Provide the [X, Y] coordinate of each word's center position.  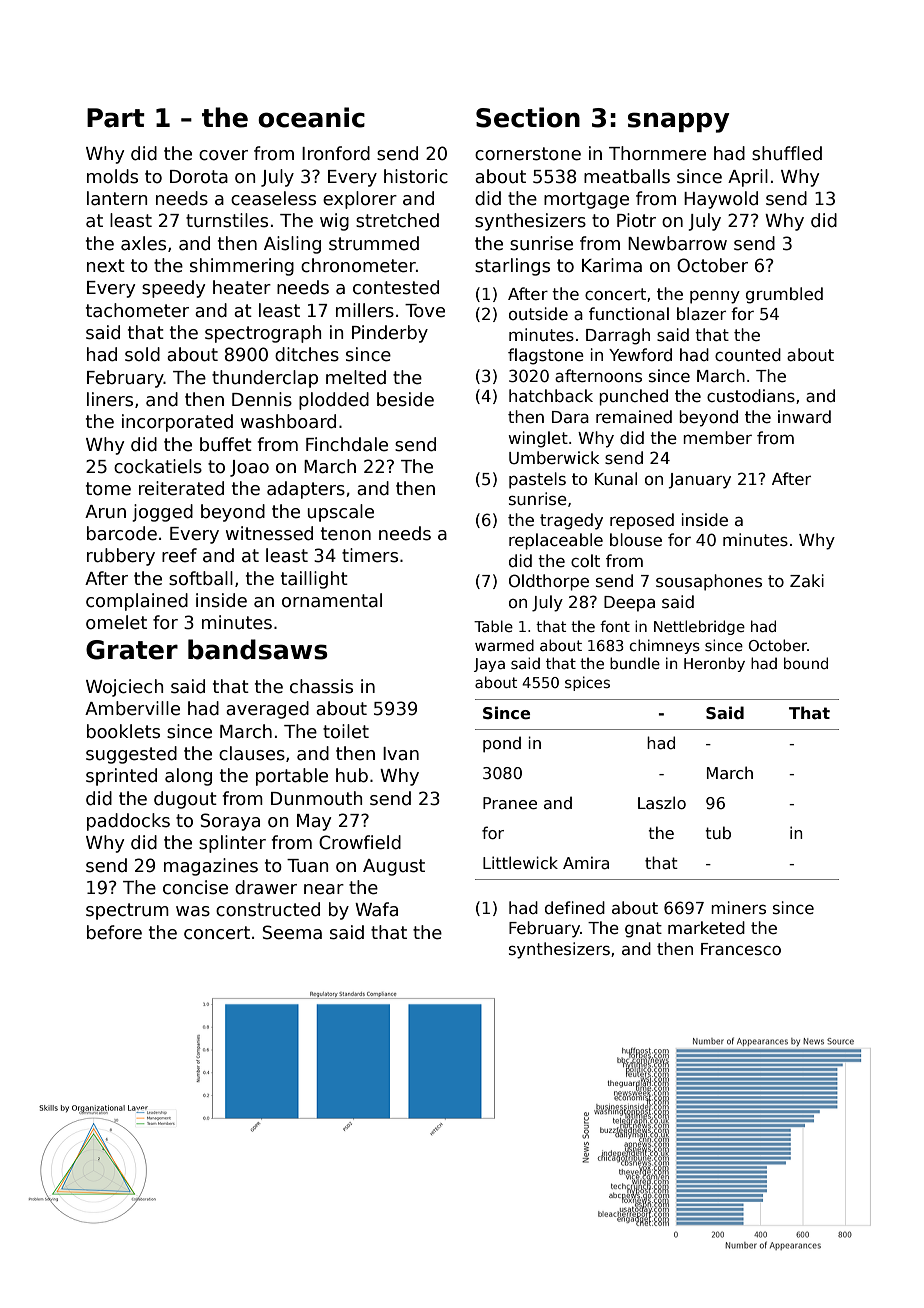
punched [633, 397]
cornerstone [528, 154]
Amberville [132, 708]
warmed [504, 645]
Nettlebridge [699, 627]
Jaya [489, 665]
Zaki [807, 580]
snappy [679, 122]
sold [142, 354]
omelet [116, 622]
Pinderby [390, 334]
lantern [117, 198]
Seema [292, 932]
